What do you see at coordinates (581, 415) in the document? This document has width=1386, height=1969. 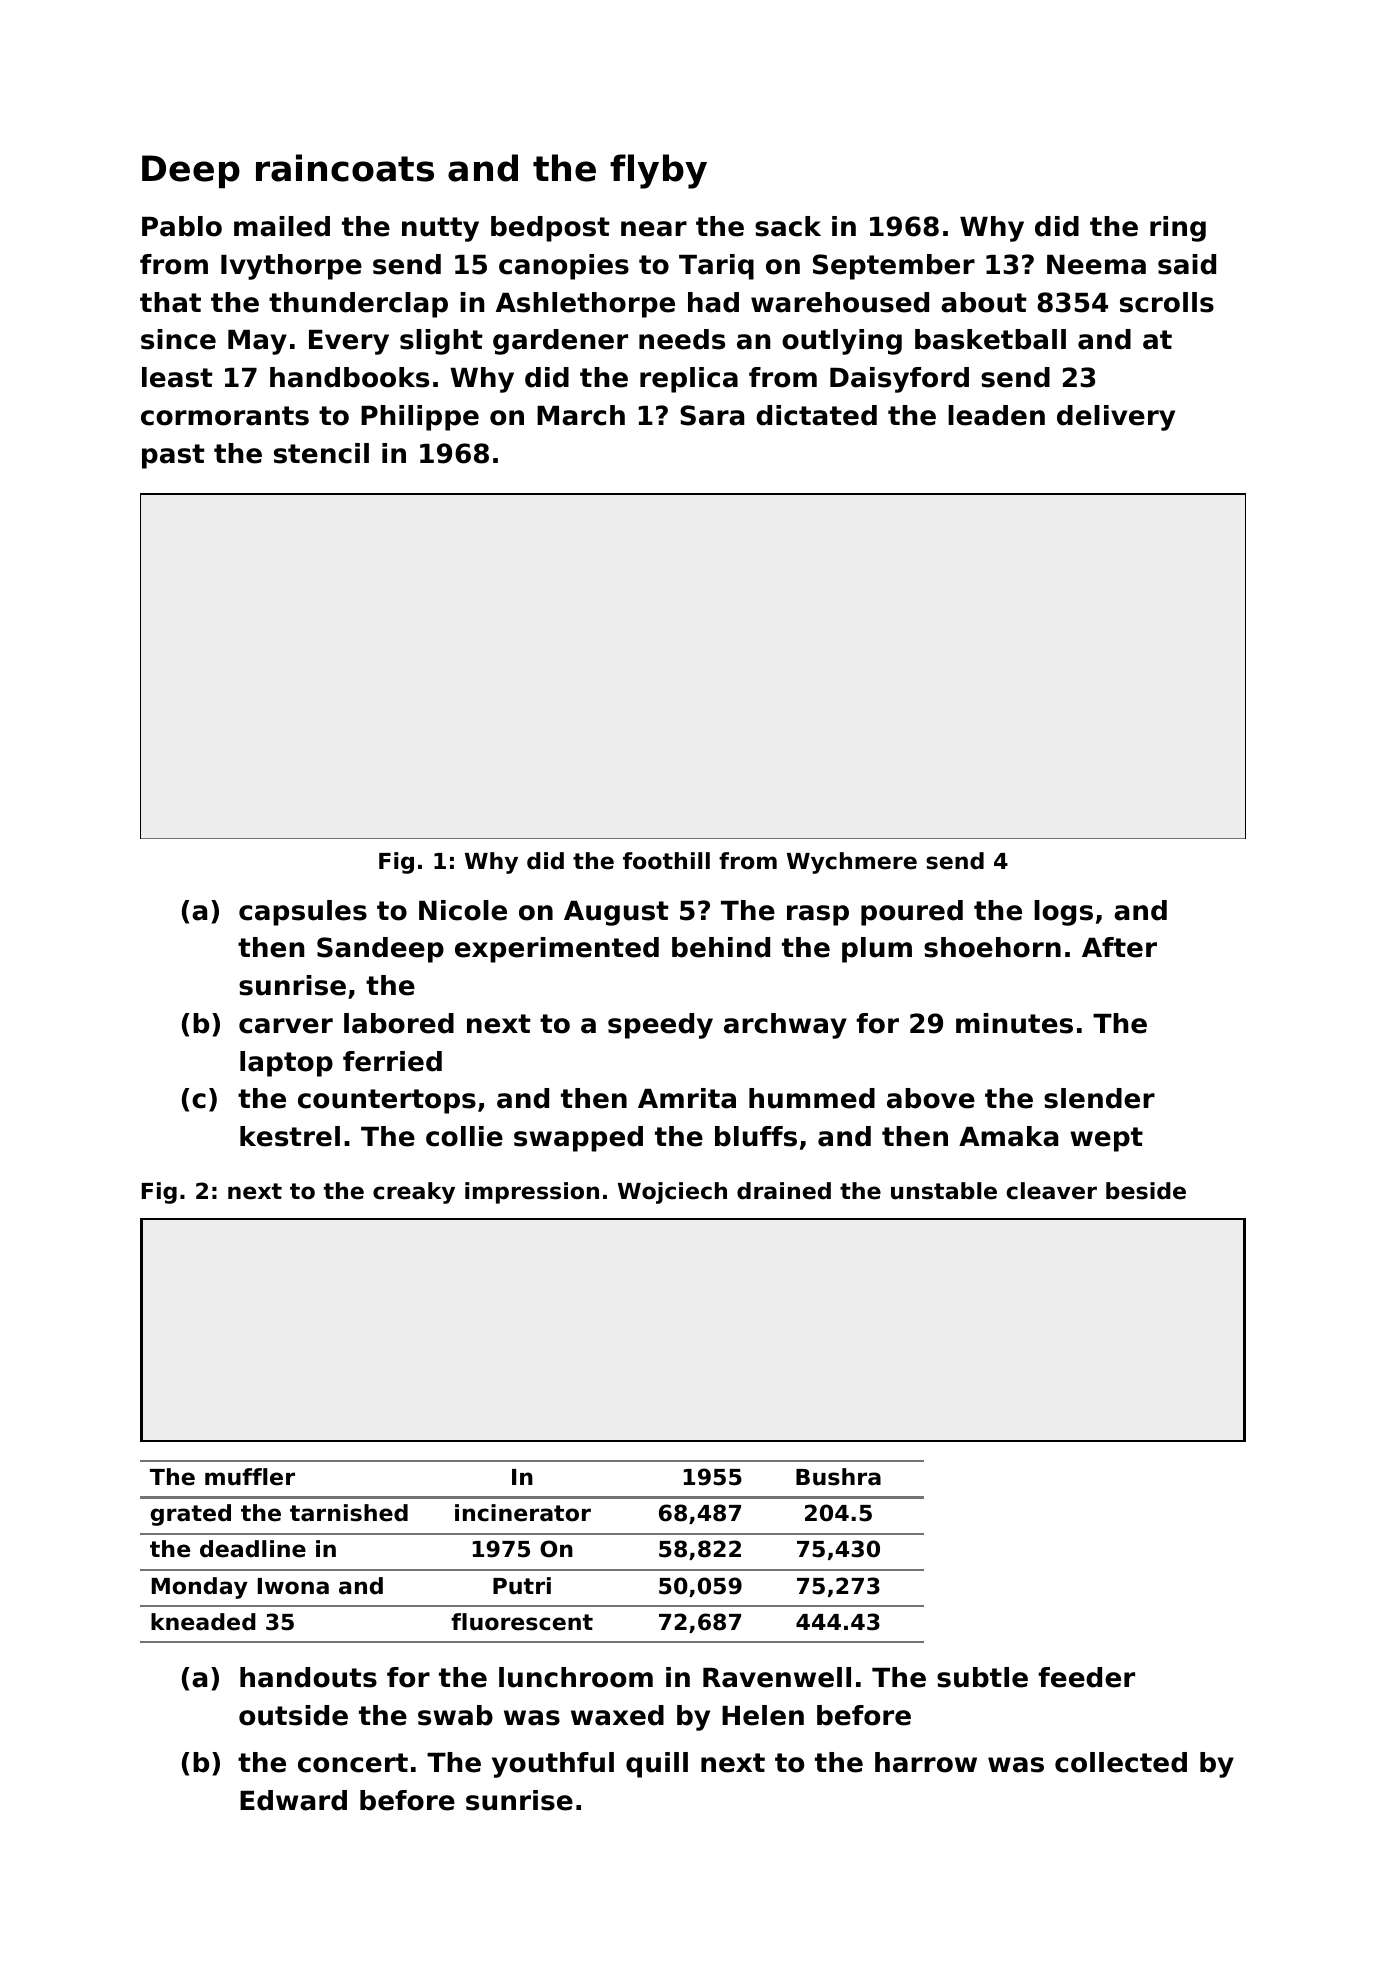 I see `March` at bounding box center [581, 415].
